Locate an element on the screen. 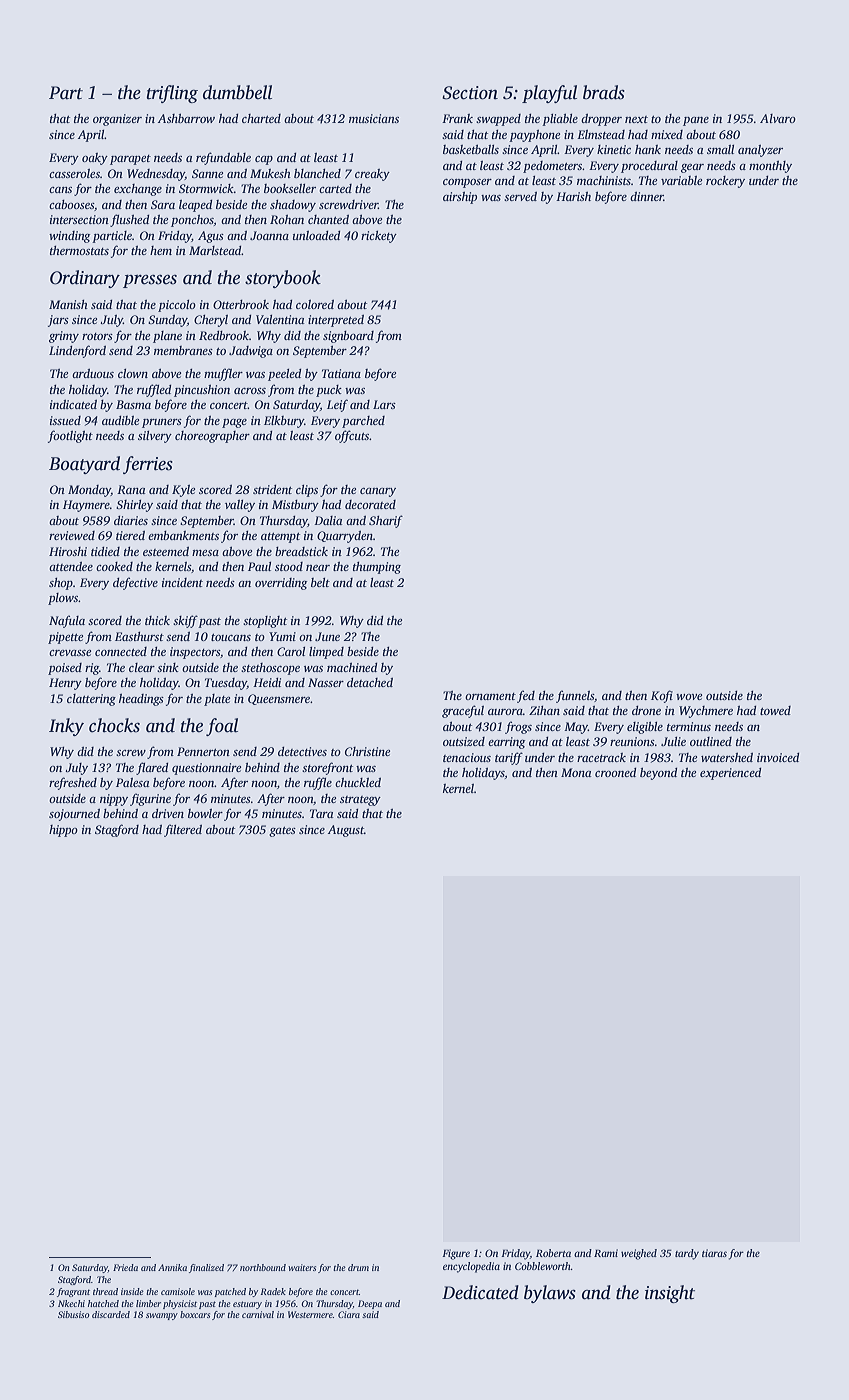  pipette is located at coordinates (65, 638).
